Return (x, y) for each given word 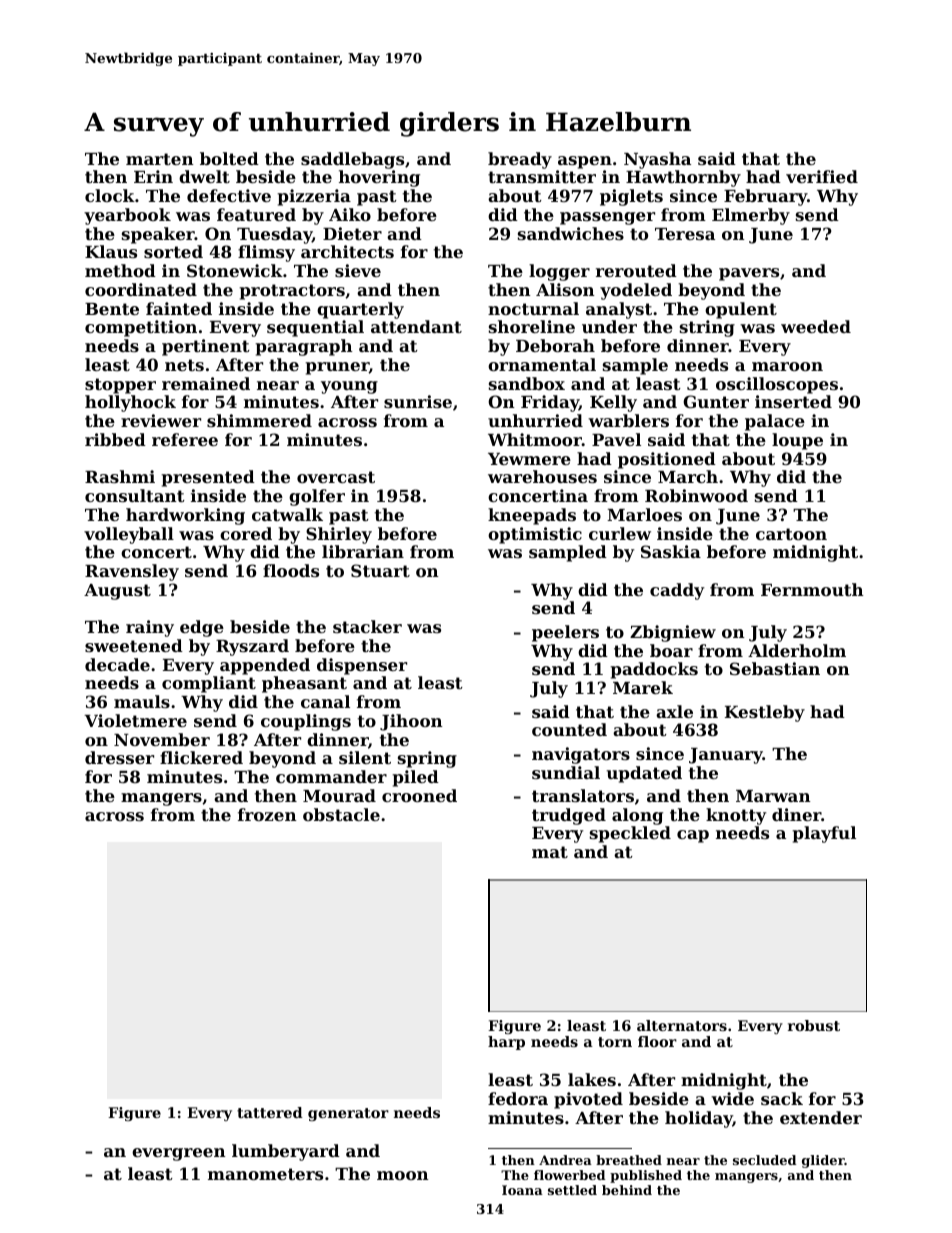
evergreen (179, 1154)
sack (782, 1098)
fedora (518, 1098)
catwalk (287, 514)
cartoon (791, 534)
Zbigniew (673, 633)
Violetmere (135, 720)
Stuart (380, 570)
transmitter (542, 176)
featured (256, 214)
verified (822, 176)
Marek (643, 687)
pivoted (588, 1100)
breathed (629, 1160)
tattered (270, 1112)
